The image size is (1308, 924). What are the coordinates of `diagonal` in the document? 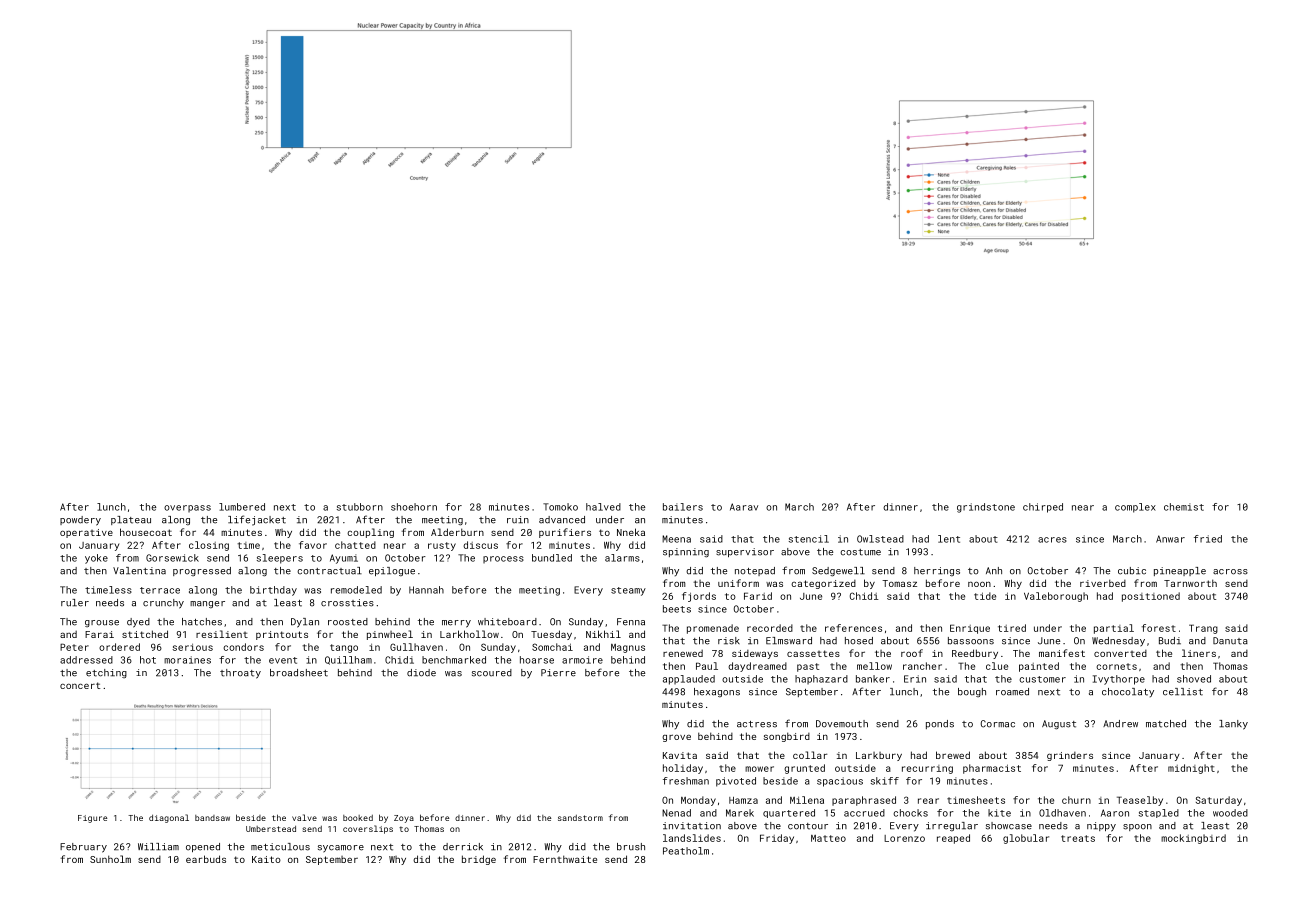 It's located at (169, 818).
